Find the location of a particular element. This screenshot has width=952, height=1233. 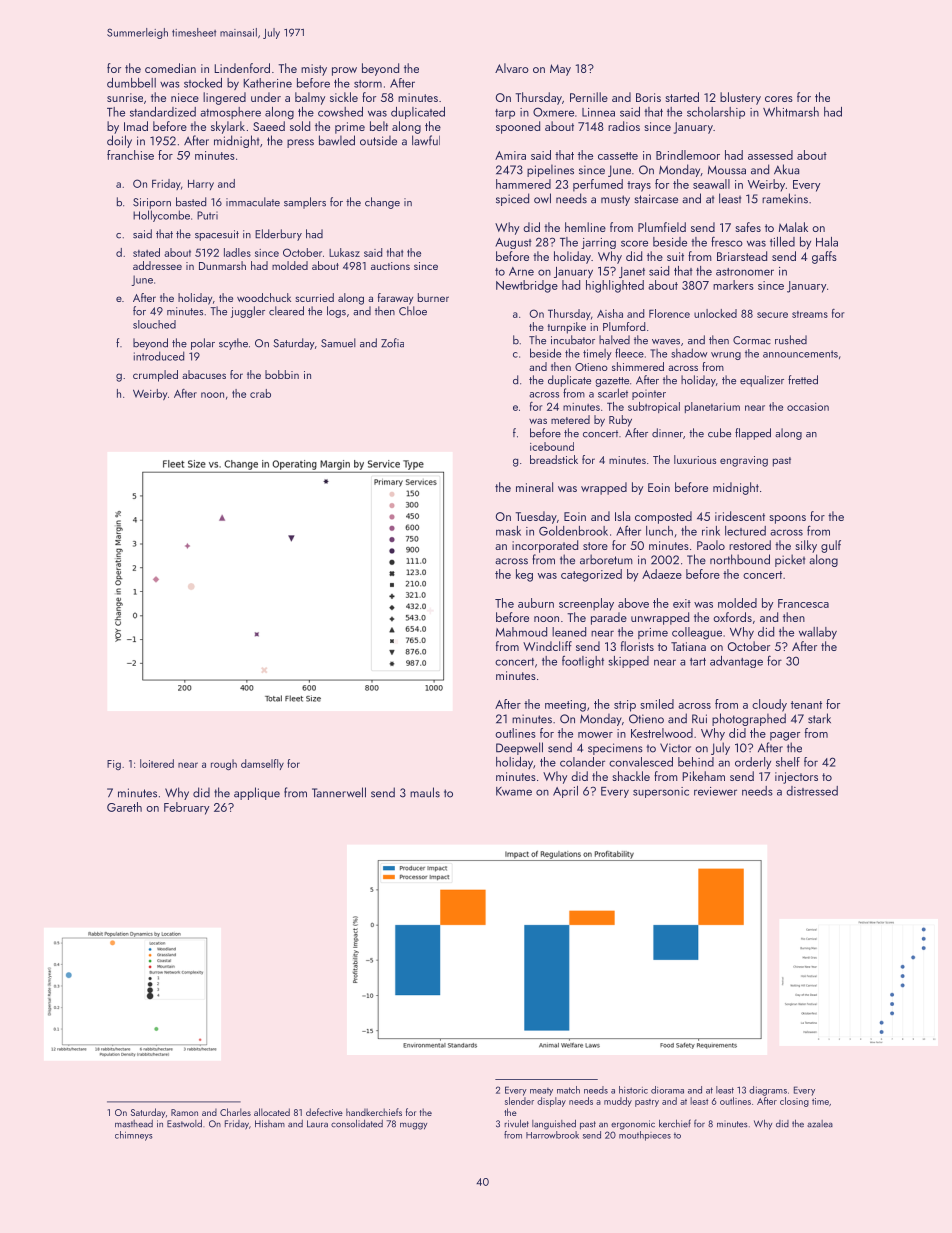

prow is located at coordinates (344, 71).
